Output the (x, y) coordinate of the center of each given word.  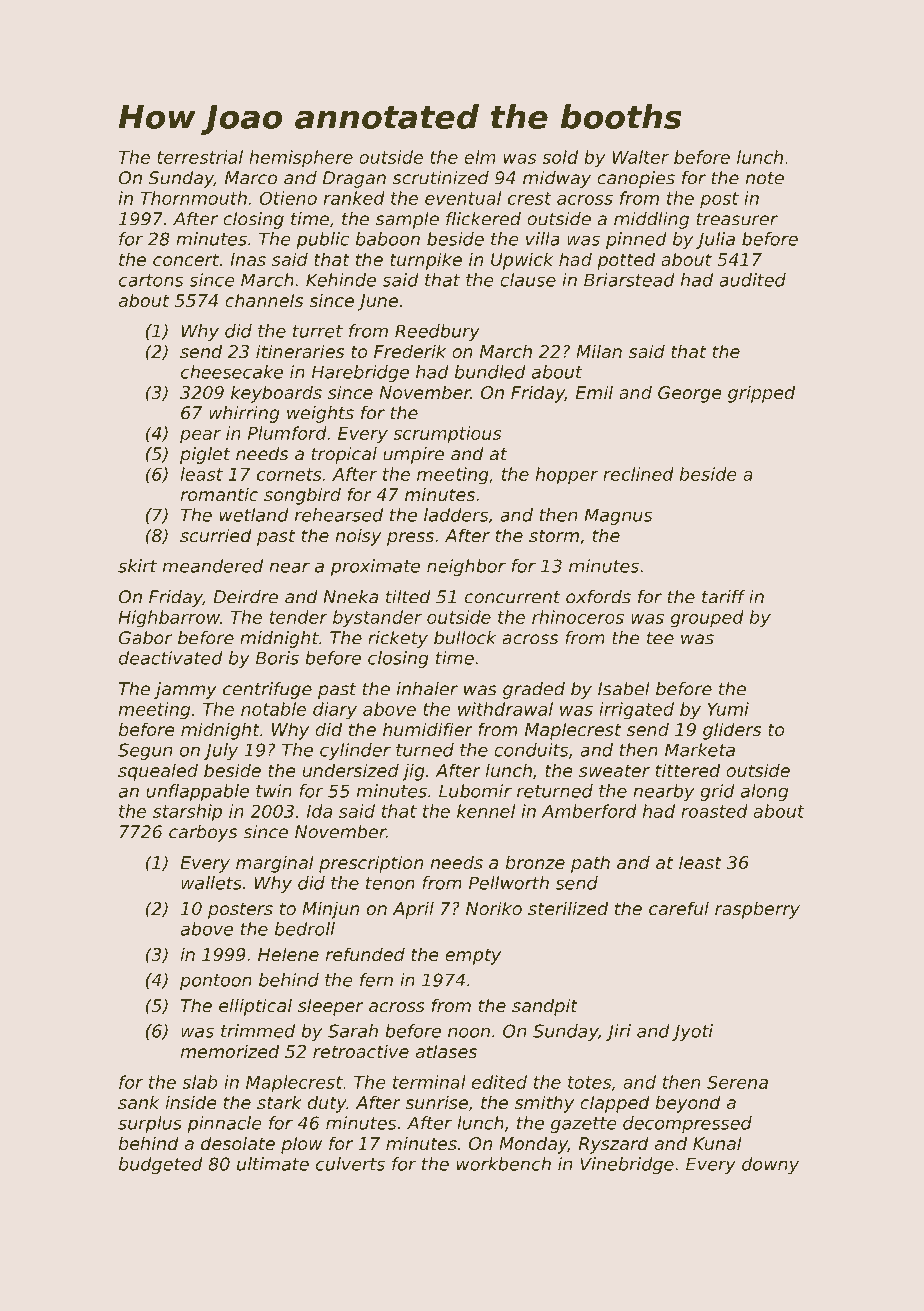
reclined (638, 474)
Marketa (700, 750)
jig (413, 772)
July (220, 751)
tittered (688, 770)
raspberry (757, 910)
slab (200, 1082)
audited (752, 280)
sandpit (545, 1007)
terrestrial (200, 157)
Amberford (589, 811)
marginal (275, 864)
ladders (456, 515)
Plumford (287, 433)
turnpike (426, 261)
